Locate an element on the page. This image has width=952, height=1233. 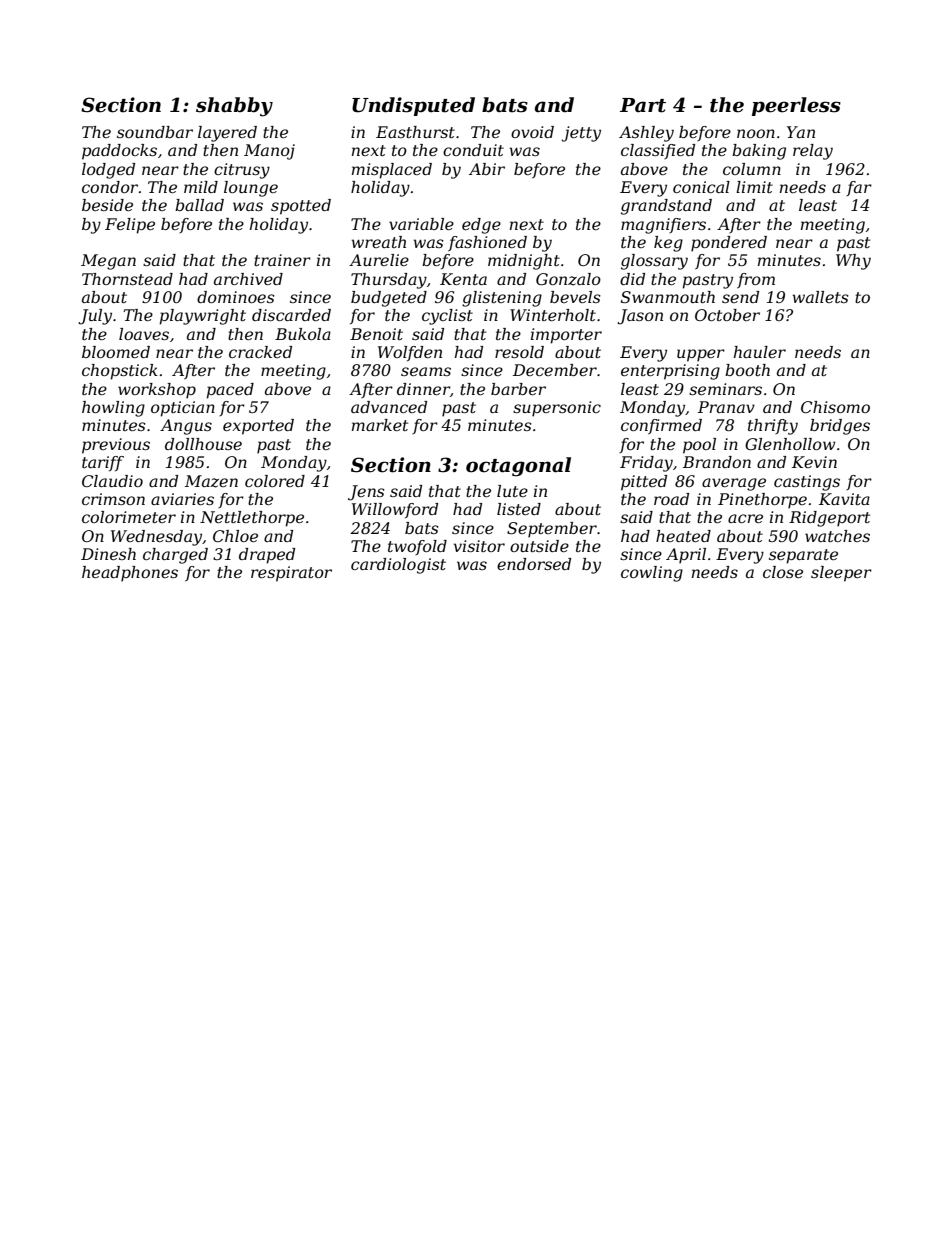
confirmed is located at coordinates (661, 426).
